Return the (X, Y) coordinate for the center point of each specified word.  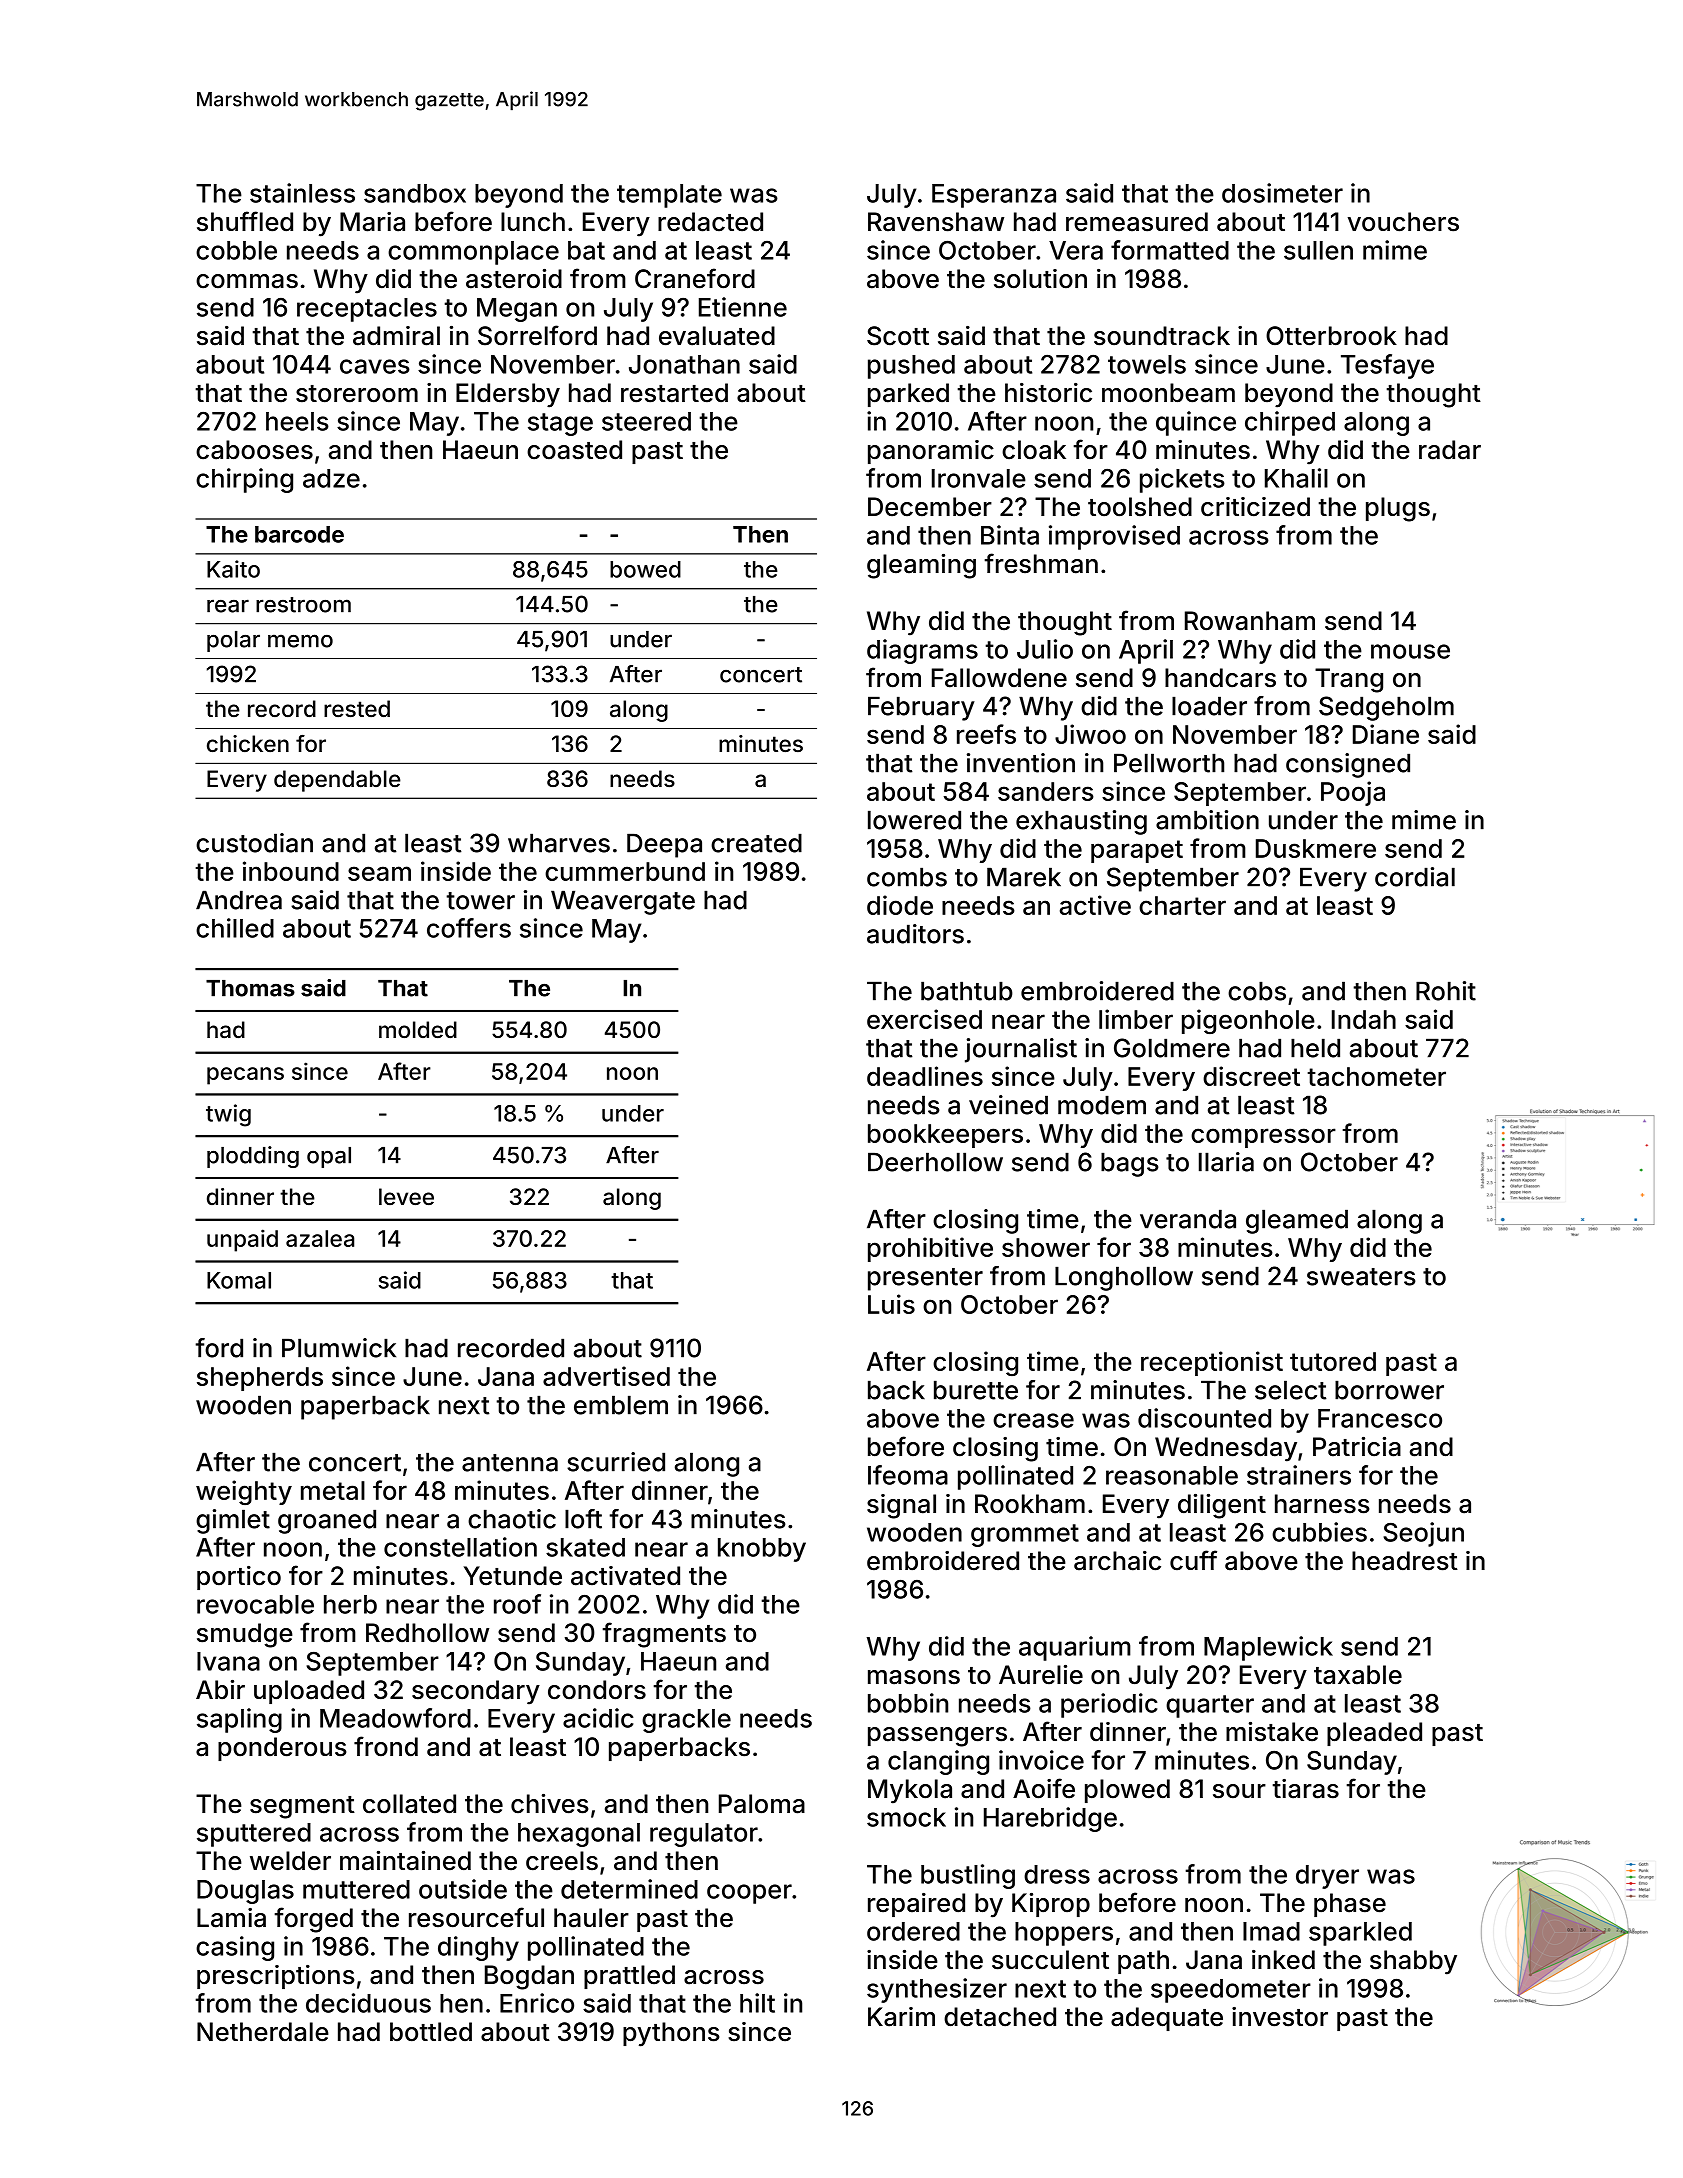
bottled (431, 2032)
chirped (1290, 423)
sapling (239, 1720)
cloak (1034, 450)
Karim (901, 2017)
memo (300, 641)
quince (1196, 423)
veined (1008, 1105)
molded (418, 1029)
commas (247, 281)
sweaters (1361, 1277)
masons (914, 1677)
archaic (1117, 1561)
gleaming (921, 566)
